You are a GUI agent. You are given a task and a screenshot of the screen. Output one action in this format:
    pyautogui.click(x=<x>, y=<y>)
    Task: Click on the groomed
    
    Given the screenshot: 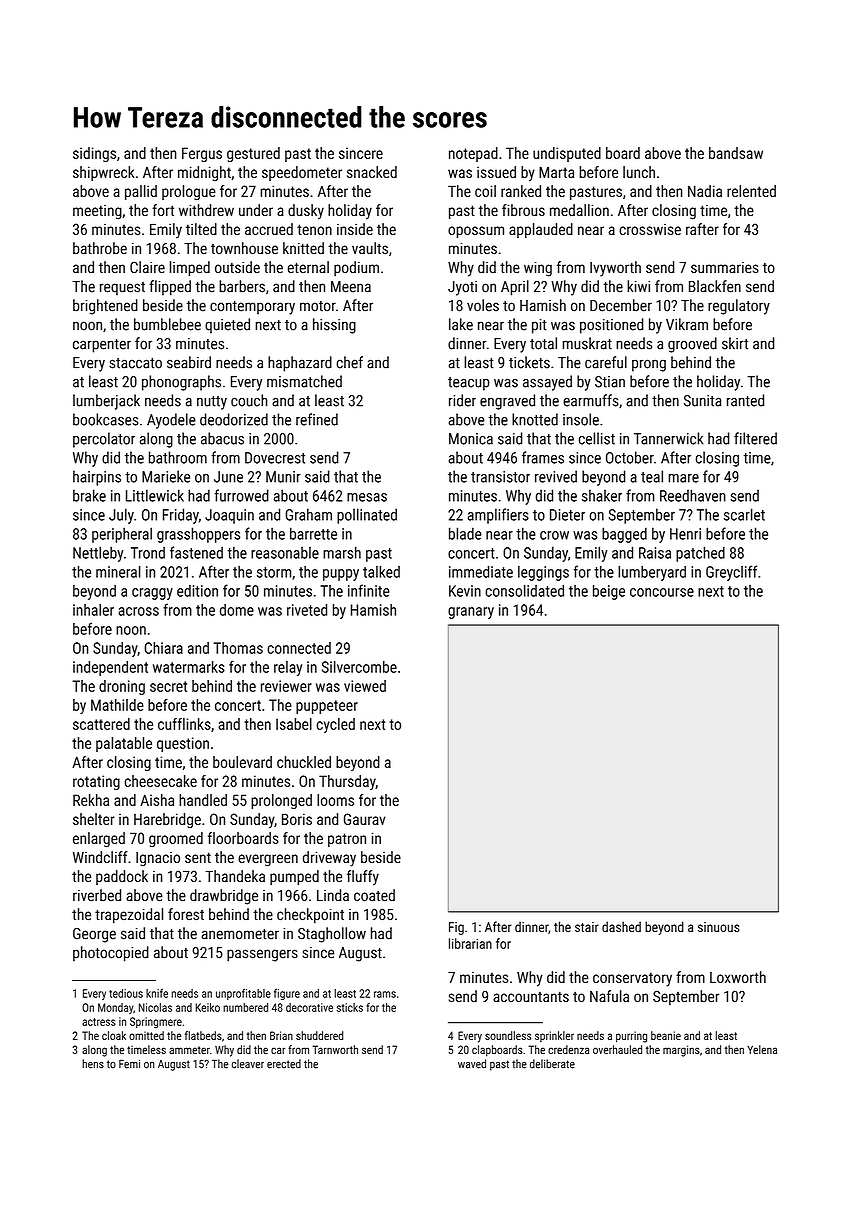 What is the action you would take?
    pyautogui.click(x=176, y=839)
